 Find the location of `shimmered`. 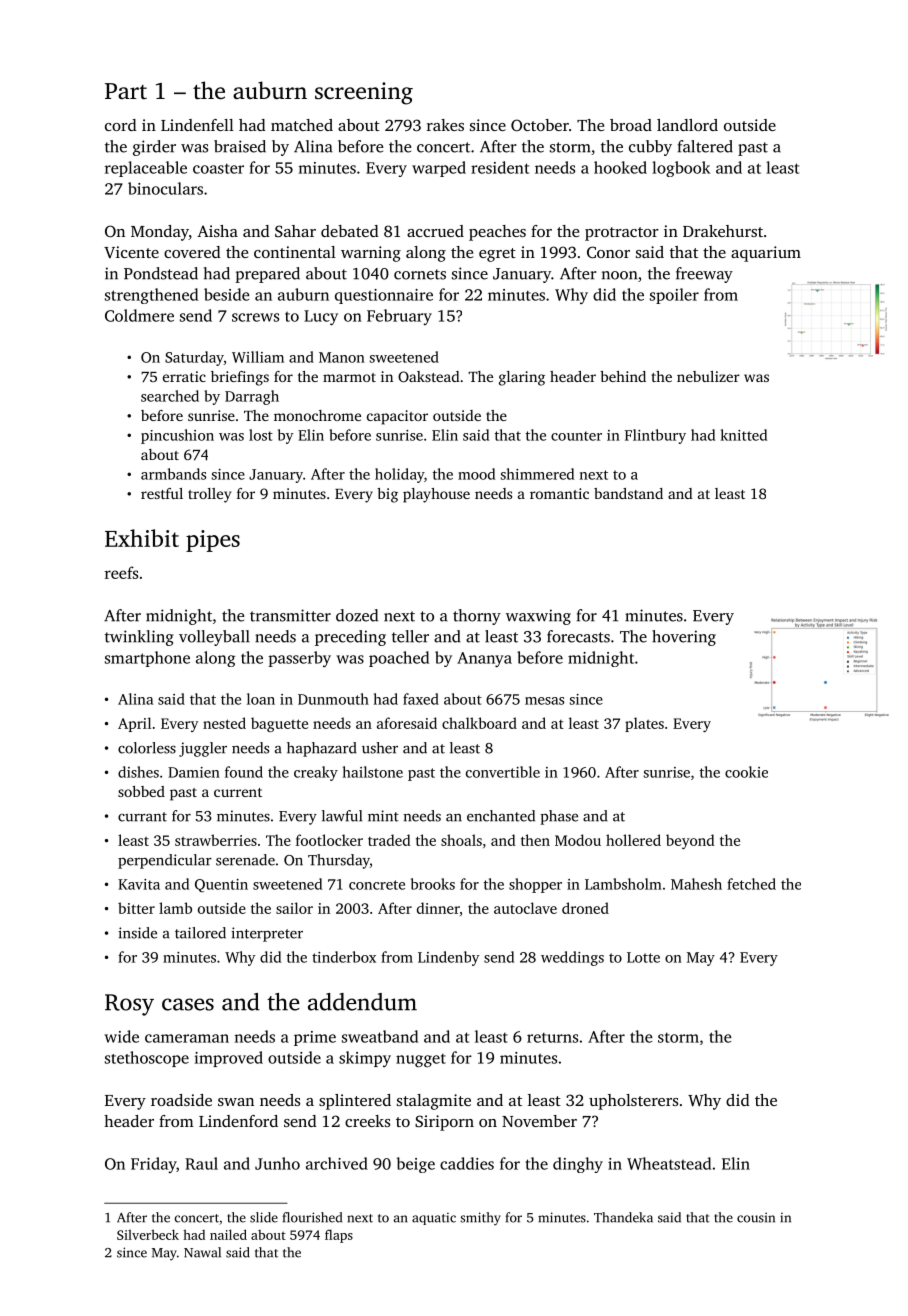

shimmered is located at coordinates (537, 474).
